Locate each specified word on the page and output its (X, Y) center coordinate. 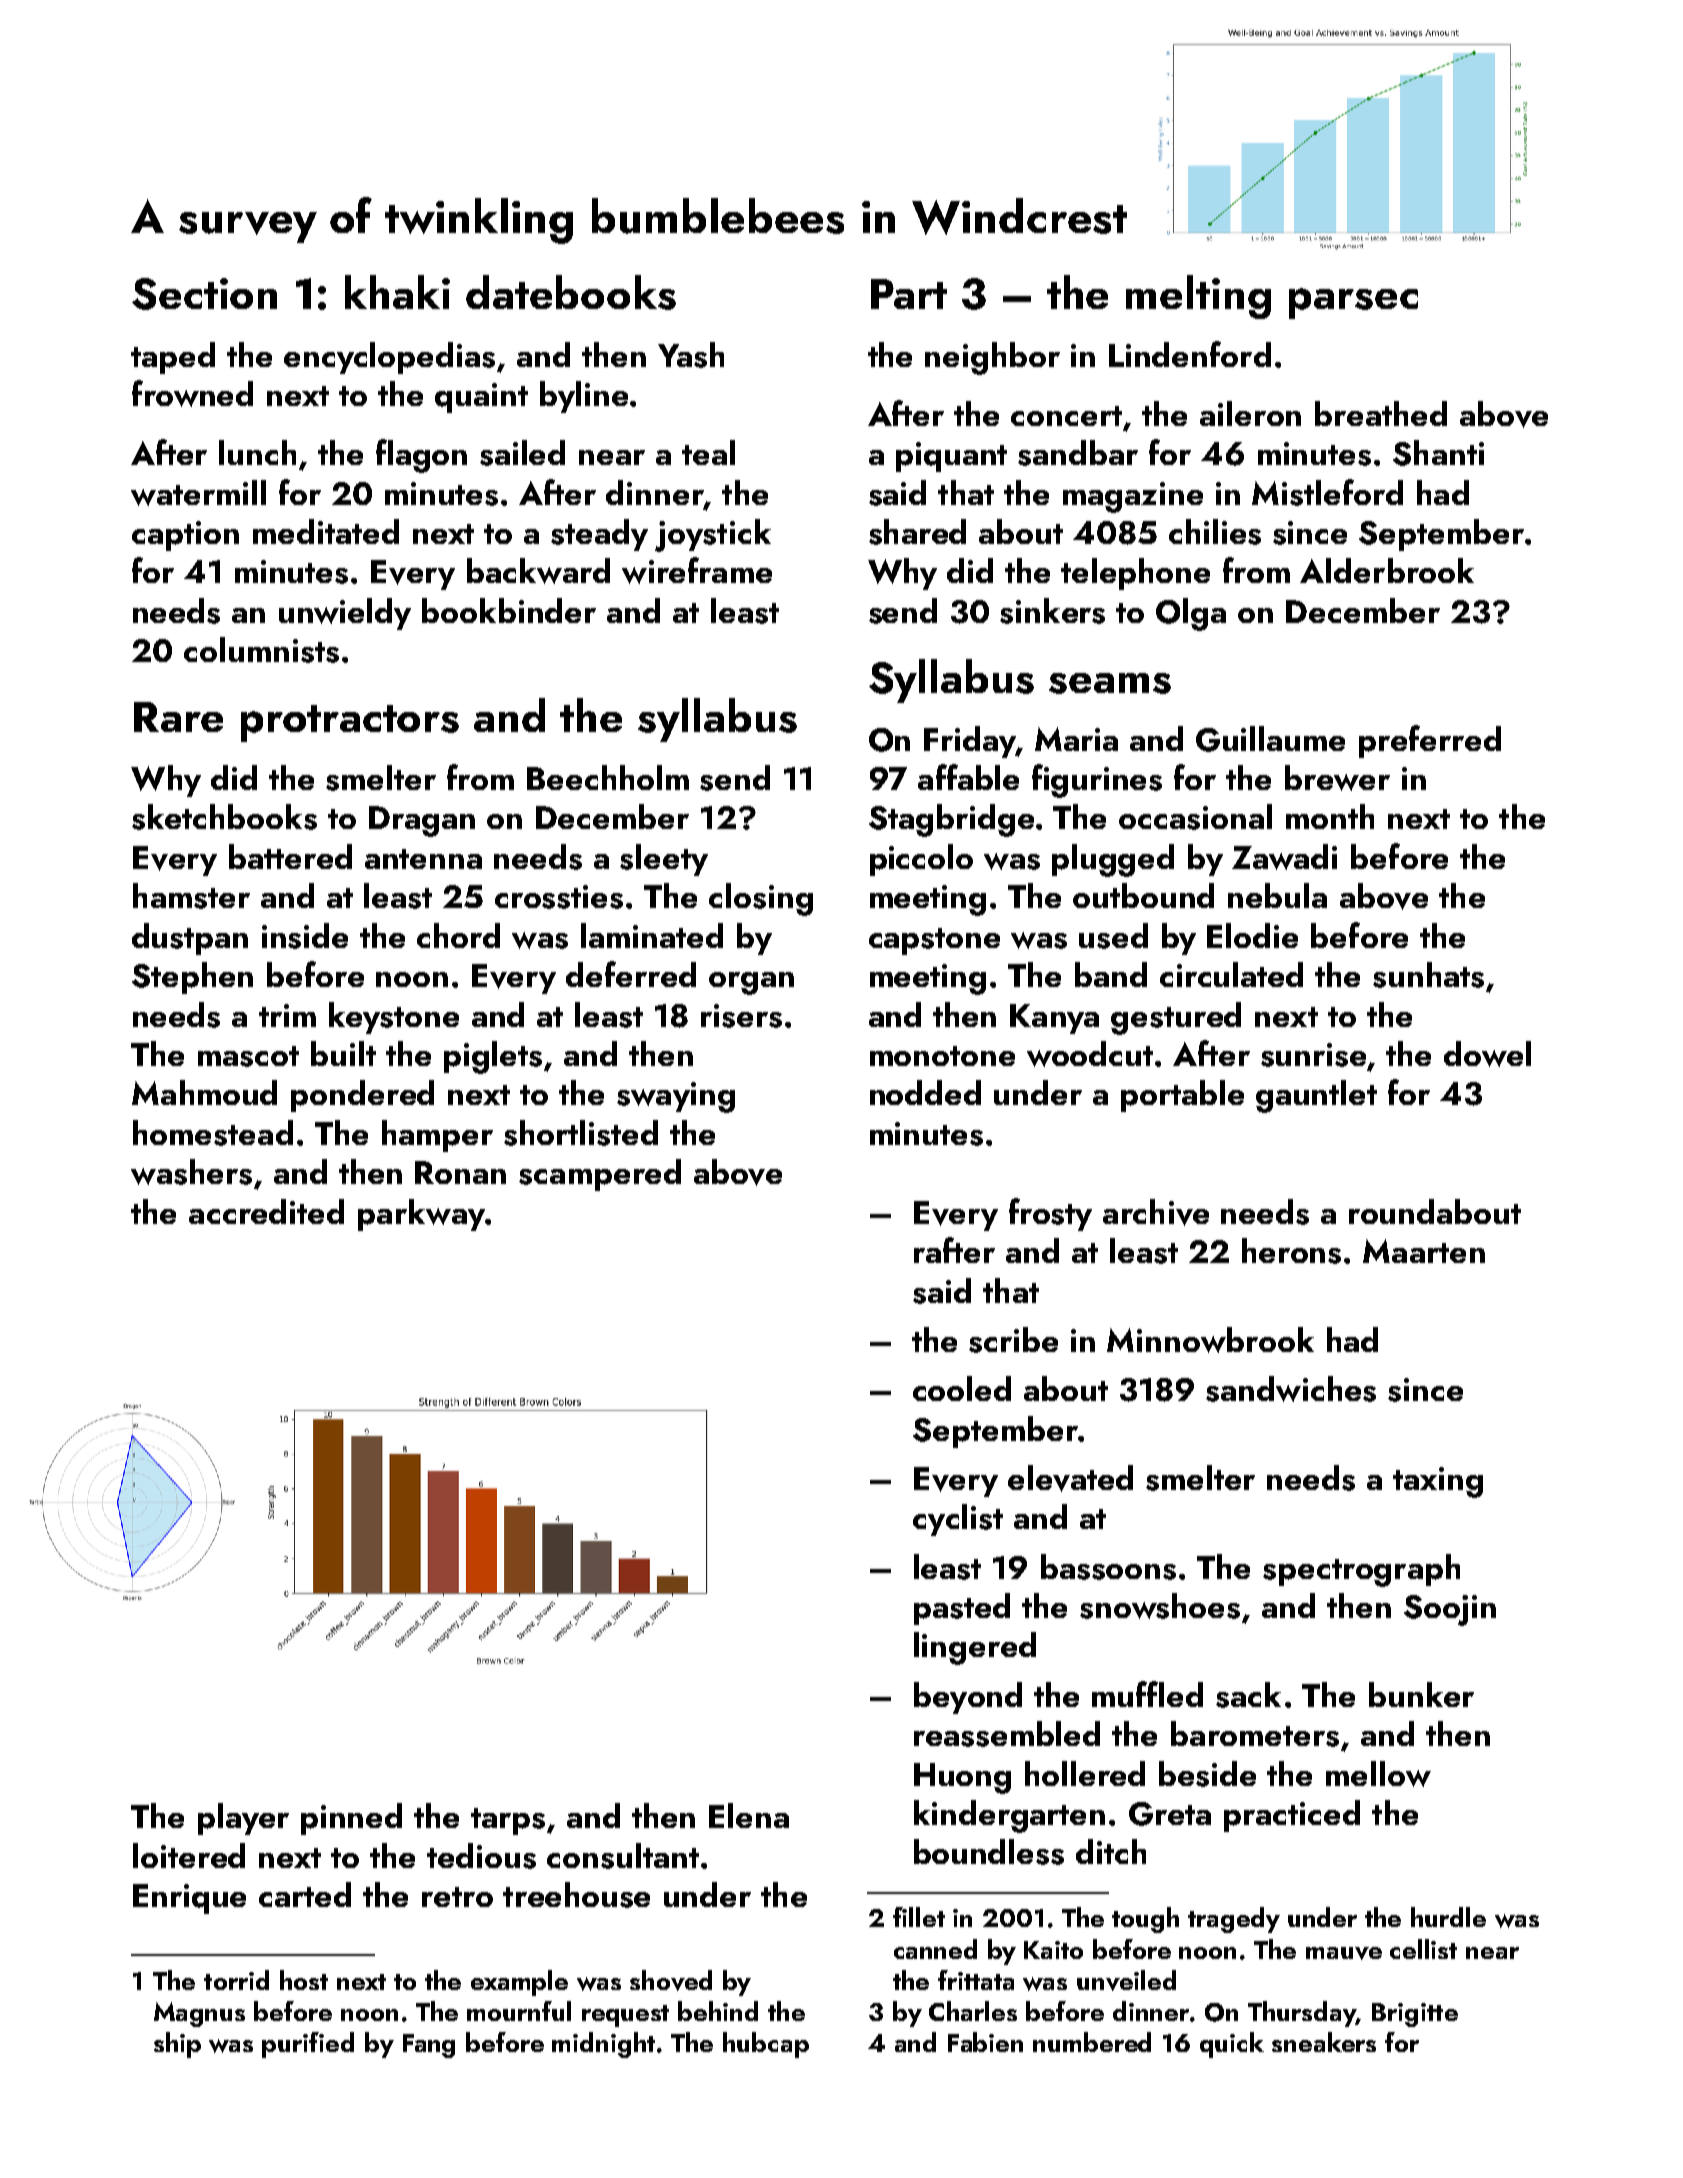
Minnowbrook (1210, 1340)
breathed (1381, 413)
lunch (257, 452)
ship (177, 2045)
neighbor (992, 358)
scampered (600, 1175)
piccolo (921, 860)
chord (458, 935)
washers (191, 1172)
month (1330, 816)
